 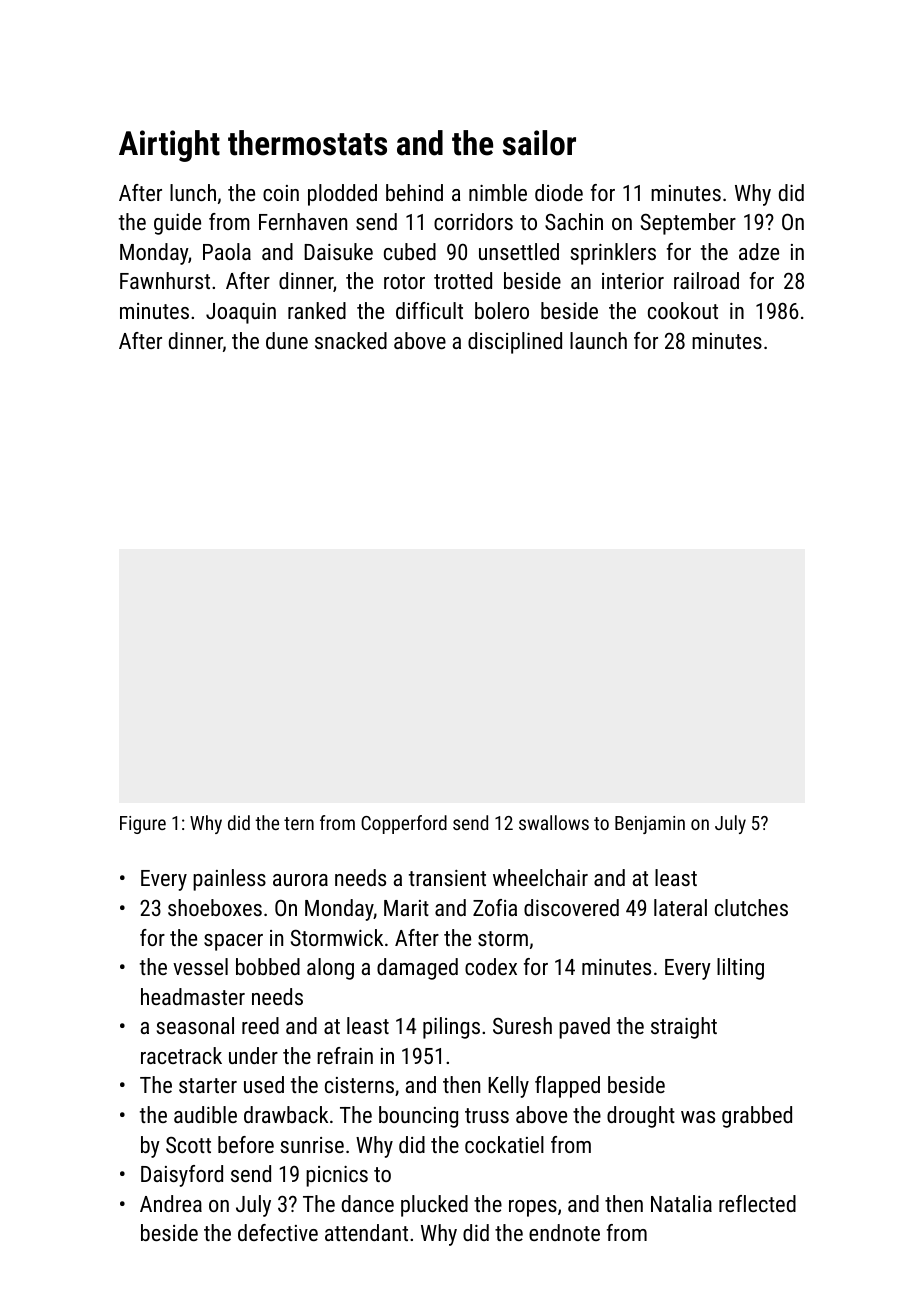 I want to click on nimble, so click(x=498, y=192).
